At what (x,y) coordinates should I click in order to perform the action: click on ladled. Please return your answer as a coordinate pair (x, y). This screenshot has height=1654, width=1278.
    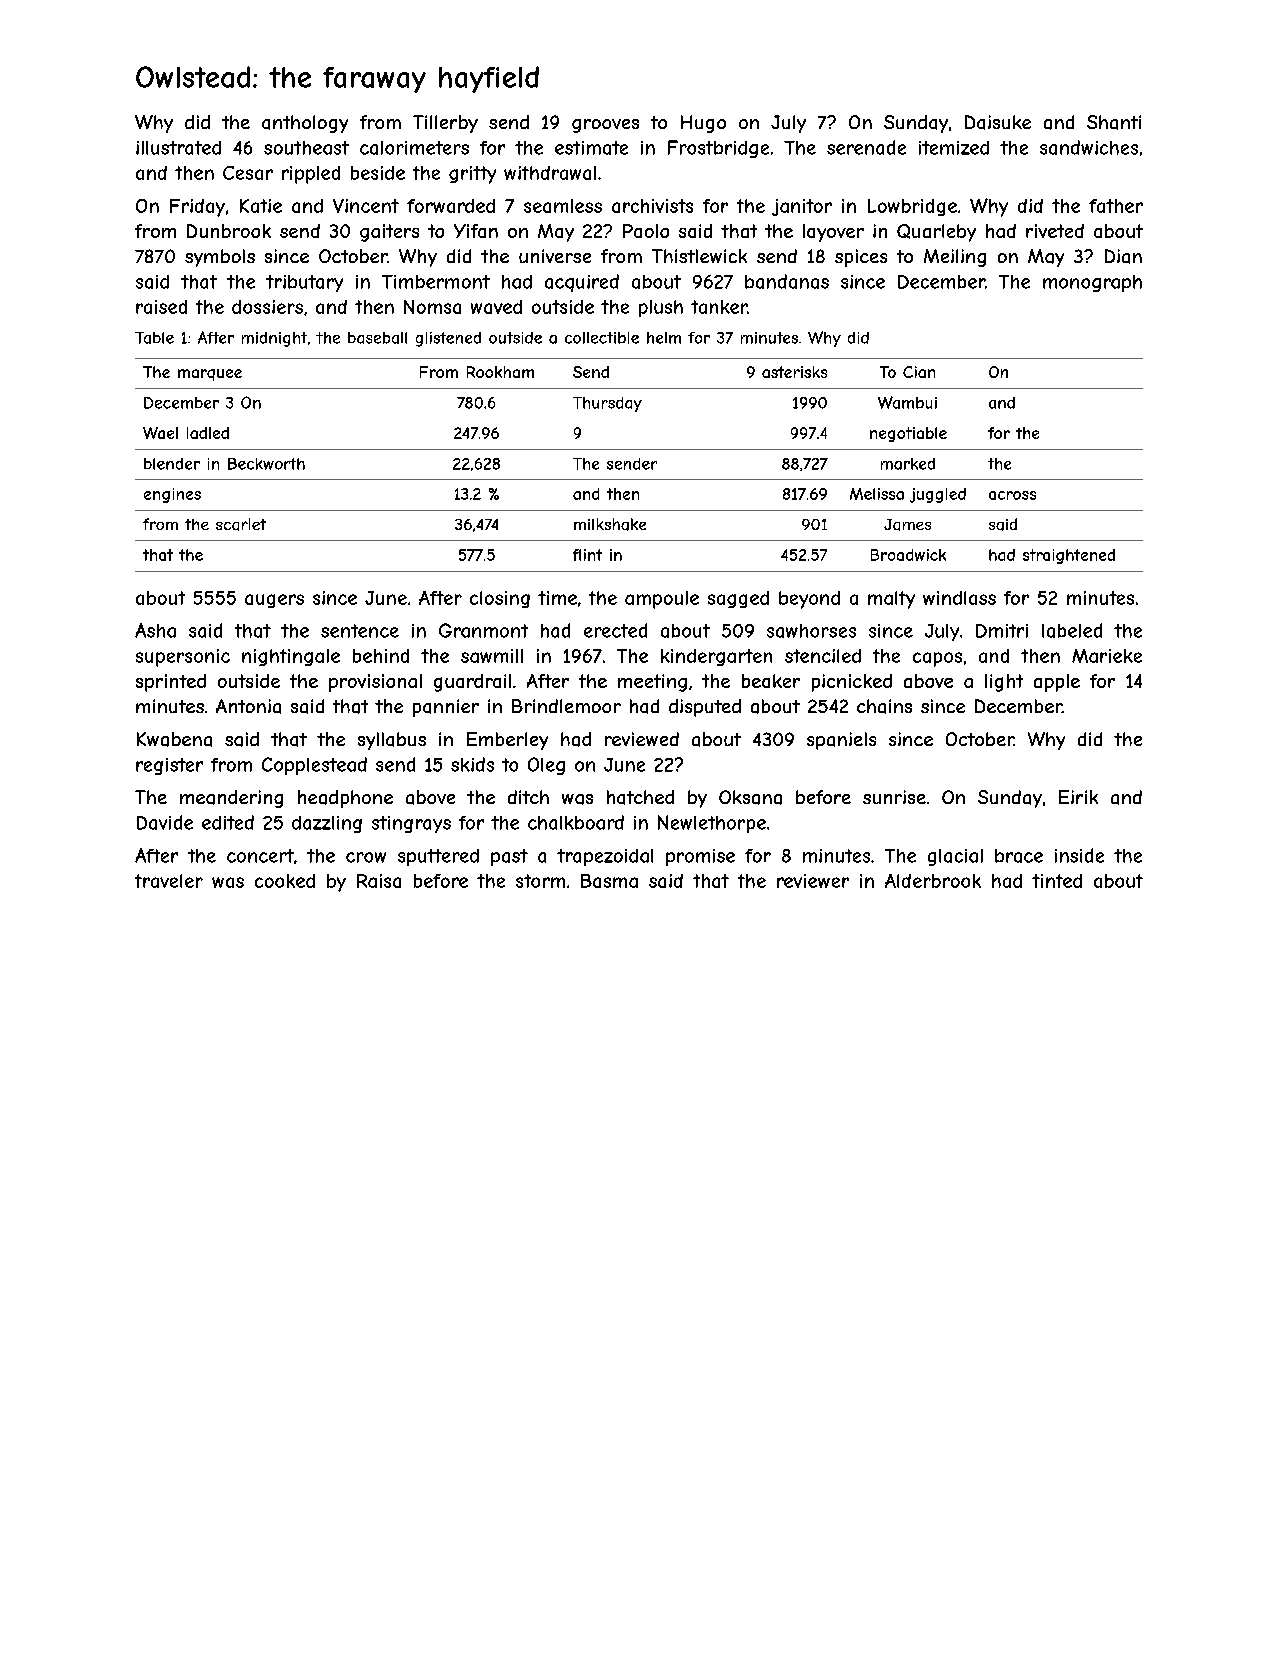
    Looking at the image, I should click on (208, 433).
